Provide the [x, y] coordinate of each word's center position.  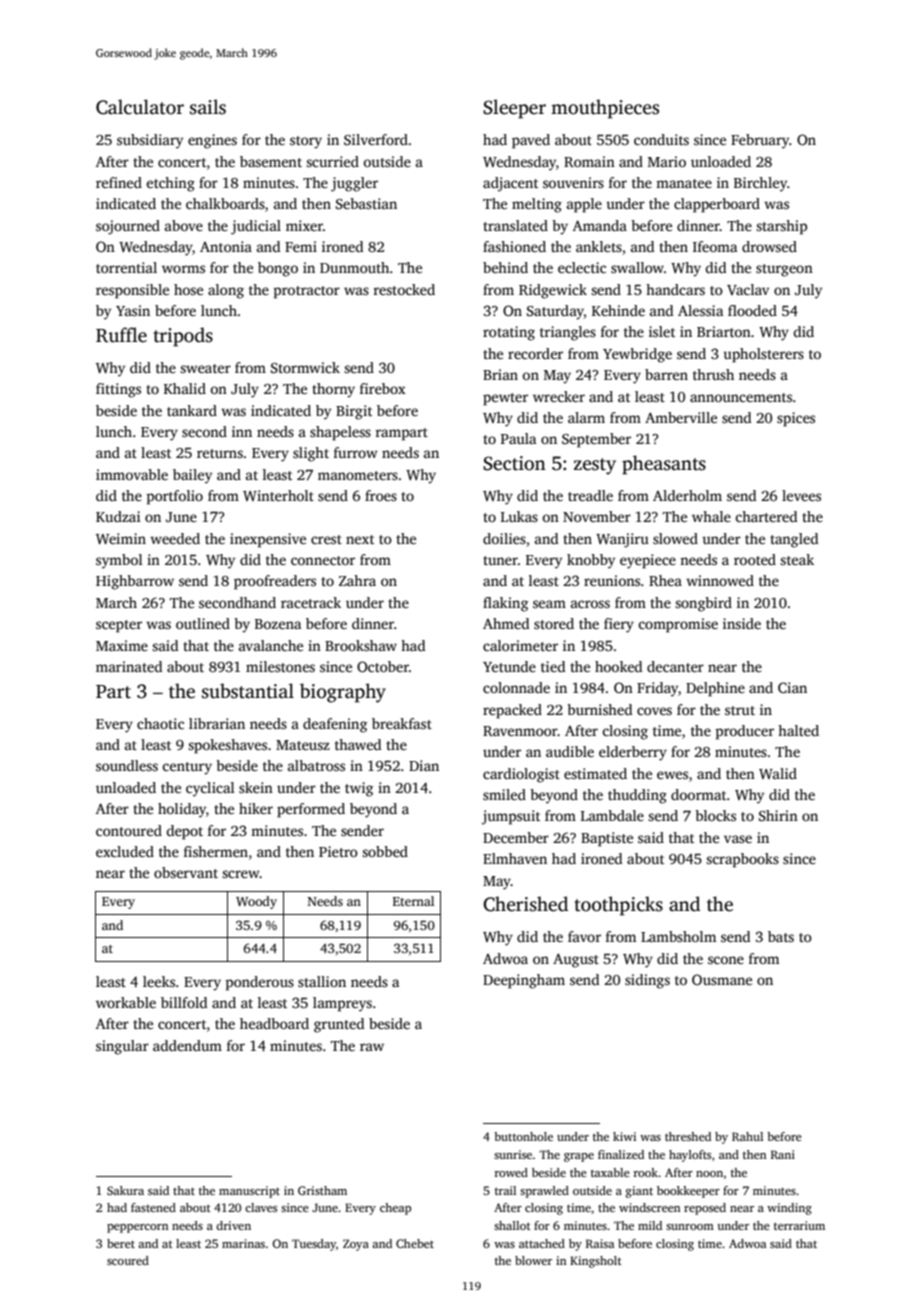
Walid [778, 773]
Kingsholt [596, 1262]
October [383, 666]
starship [781, 227]
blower [533, 1260]
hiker [256, 808]
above [184, 225]
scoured [128, 1260]
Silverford [376, 139]
